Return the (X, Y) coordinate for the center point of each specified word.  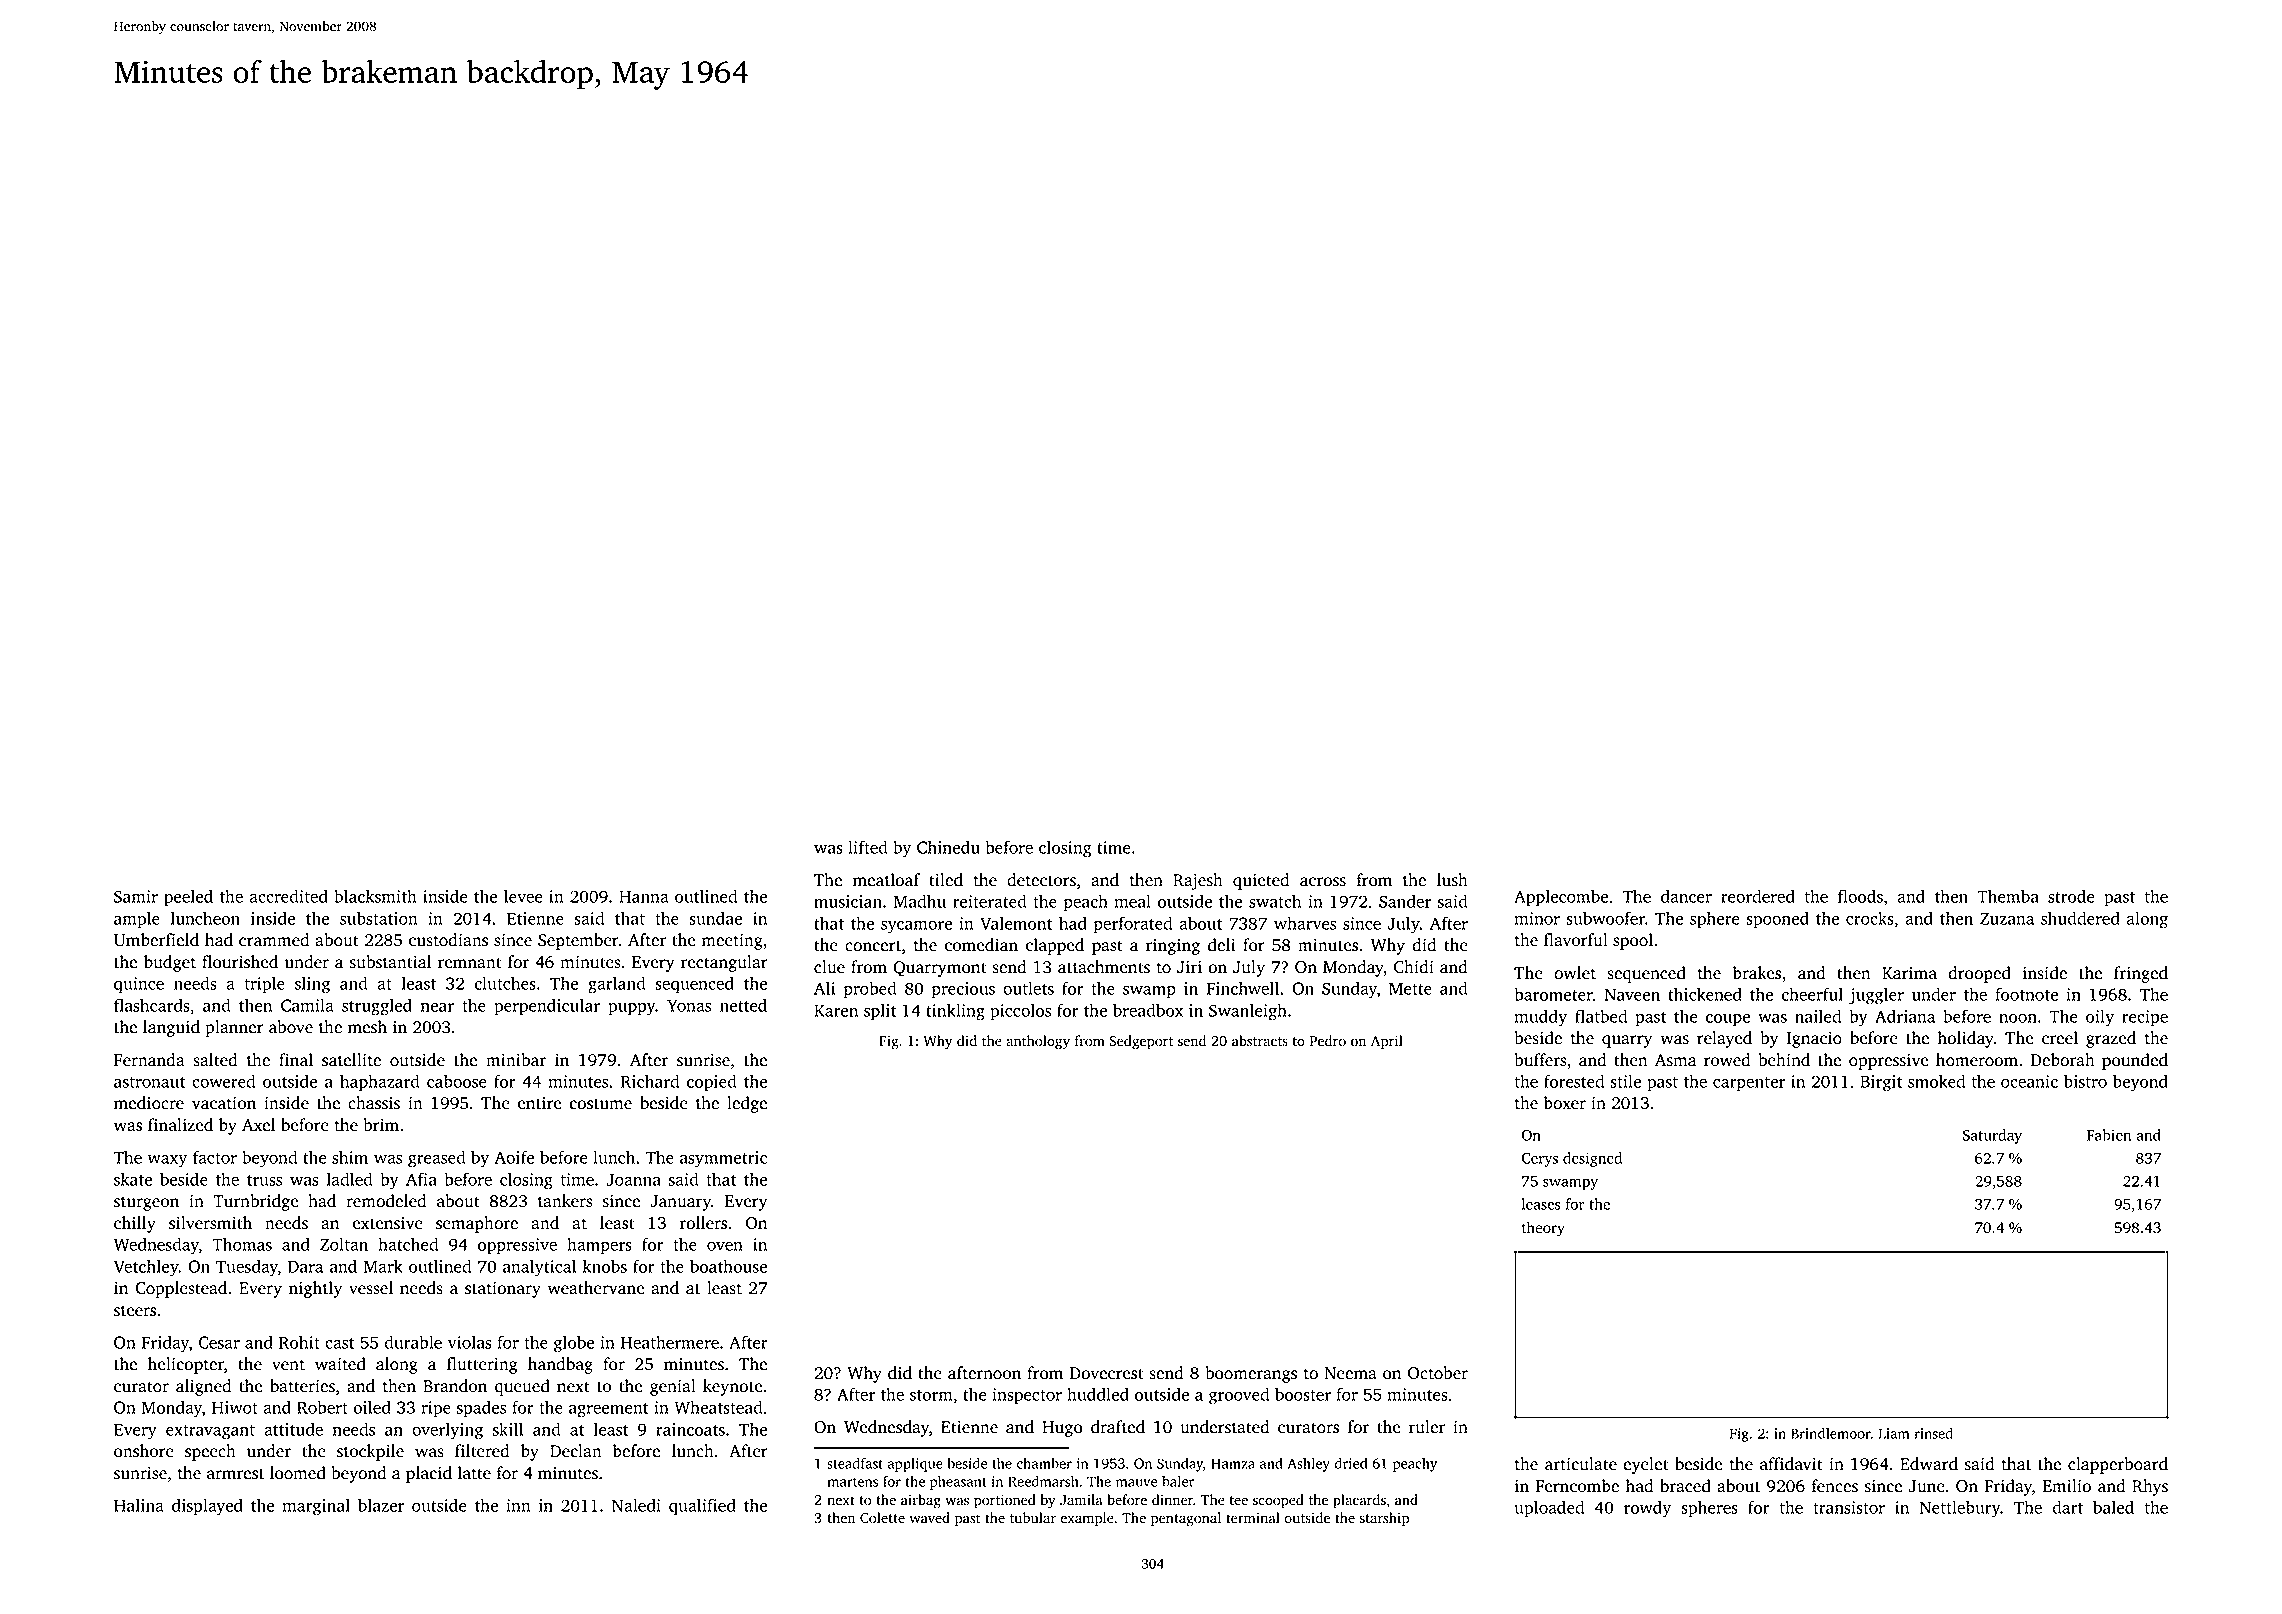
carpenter (1749, 1084)
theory (1543, 1229)
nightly (315, 1289)
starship (1384, 1519)
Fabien (2109, 1135)
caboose (457, 1081)
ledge (747, 1104)
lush (1452, 880)
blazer (381, 1505)
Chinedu (948, 847)
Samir (136, 896)
